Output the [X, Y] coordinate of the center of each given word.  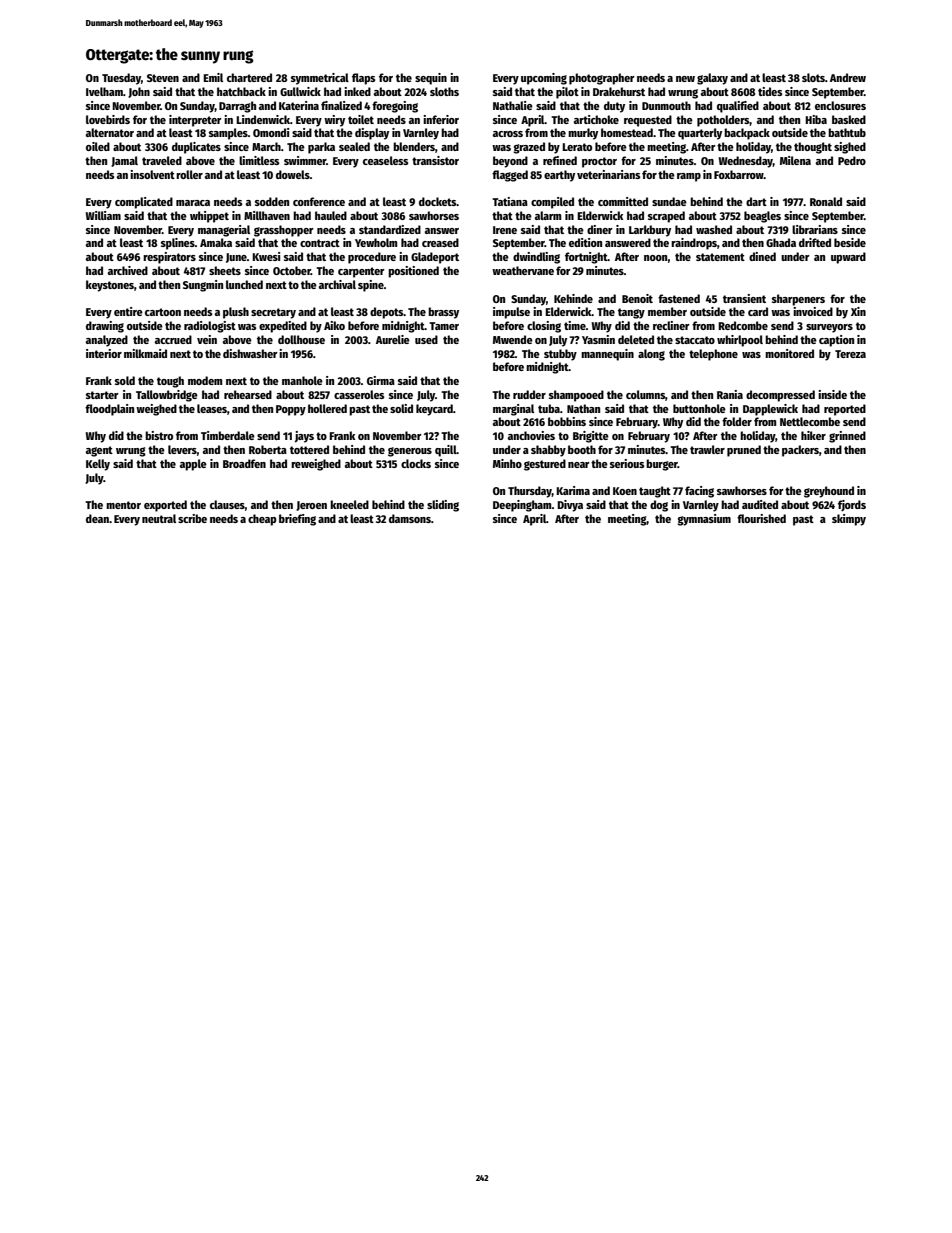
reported [845, 410]
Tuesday [121, 79]
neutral [159, 518]
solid [401, 408]
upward [848, 258]
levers [182, 449]
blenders [414, 146]
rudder [529, 394]
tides [770, 91]
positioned [413, 272]
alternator [110, 132]
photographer [602, 79]
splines [178, 244]
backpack [747, 134]
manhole [302, 380]
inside [832, 394]
